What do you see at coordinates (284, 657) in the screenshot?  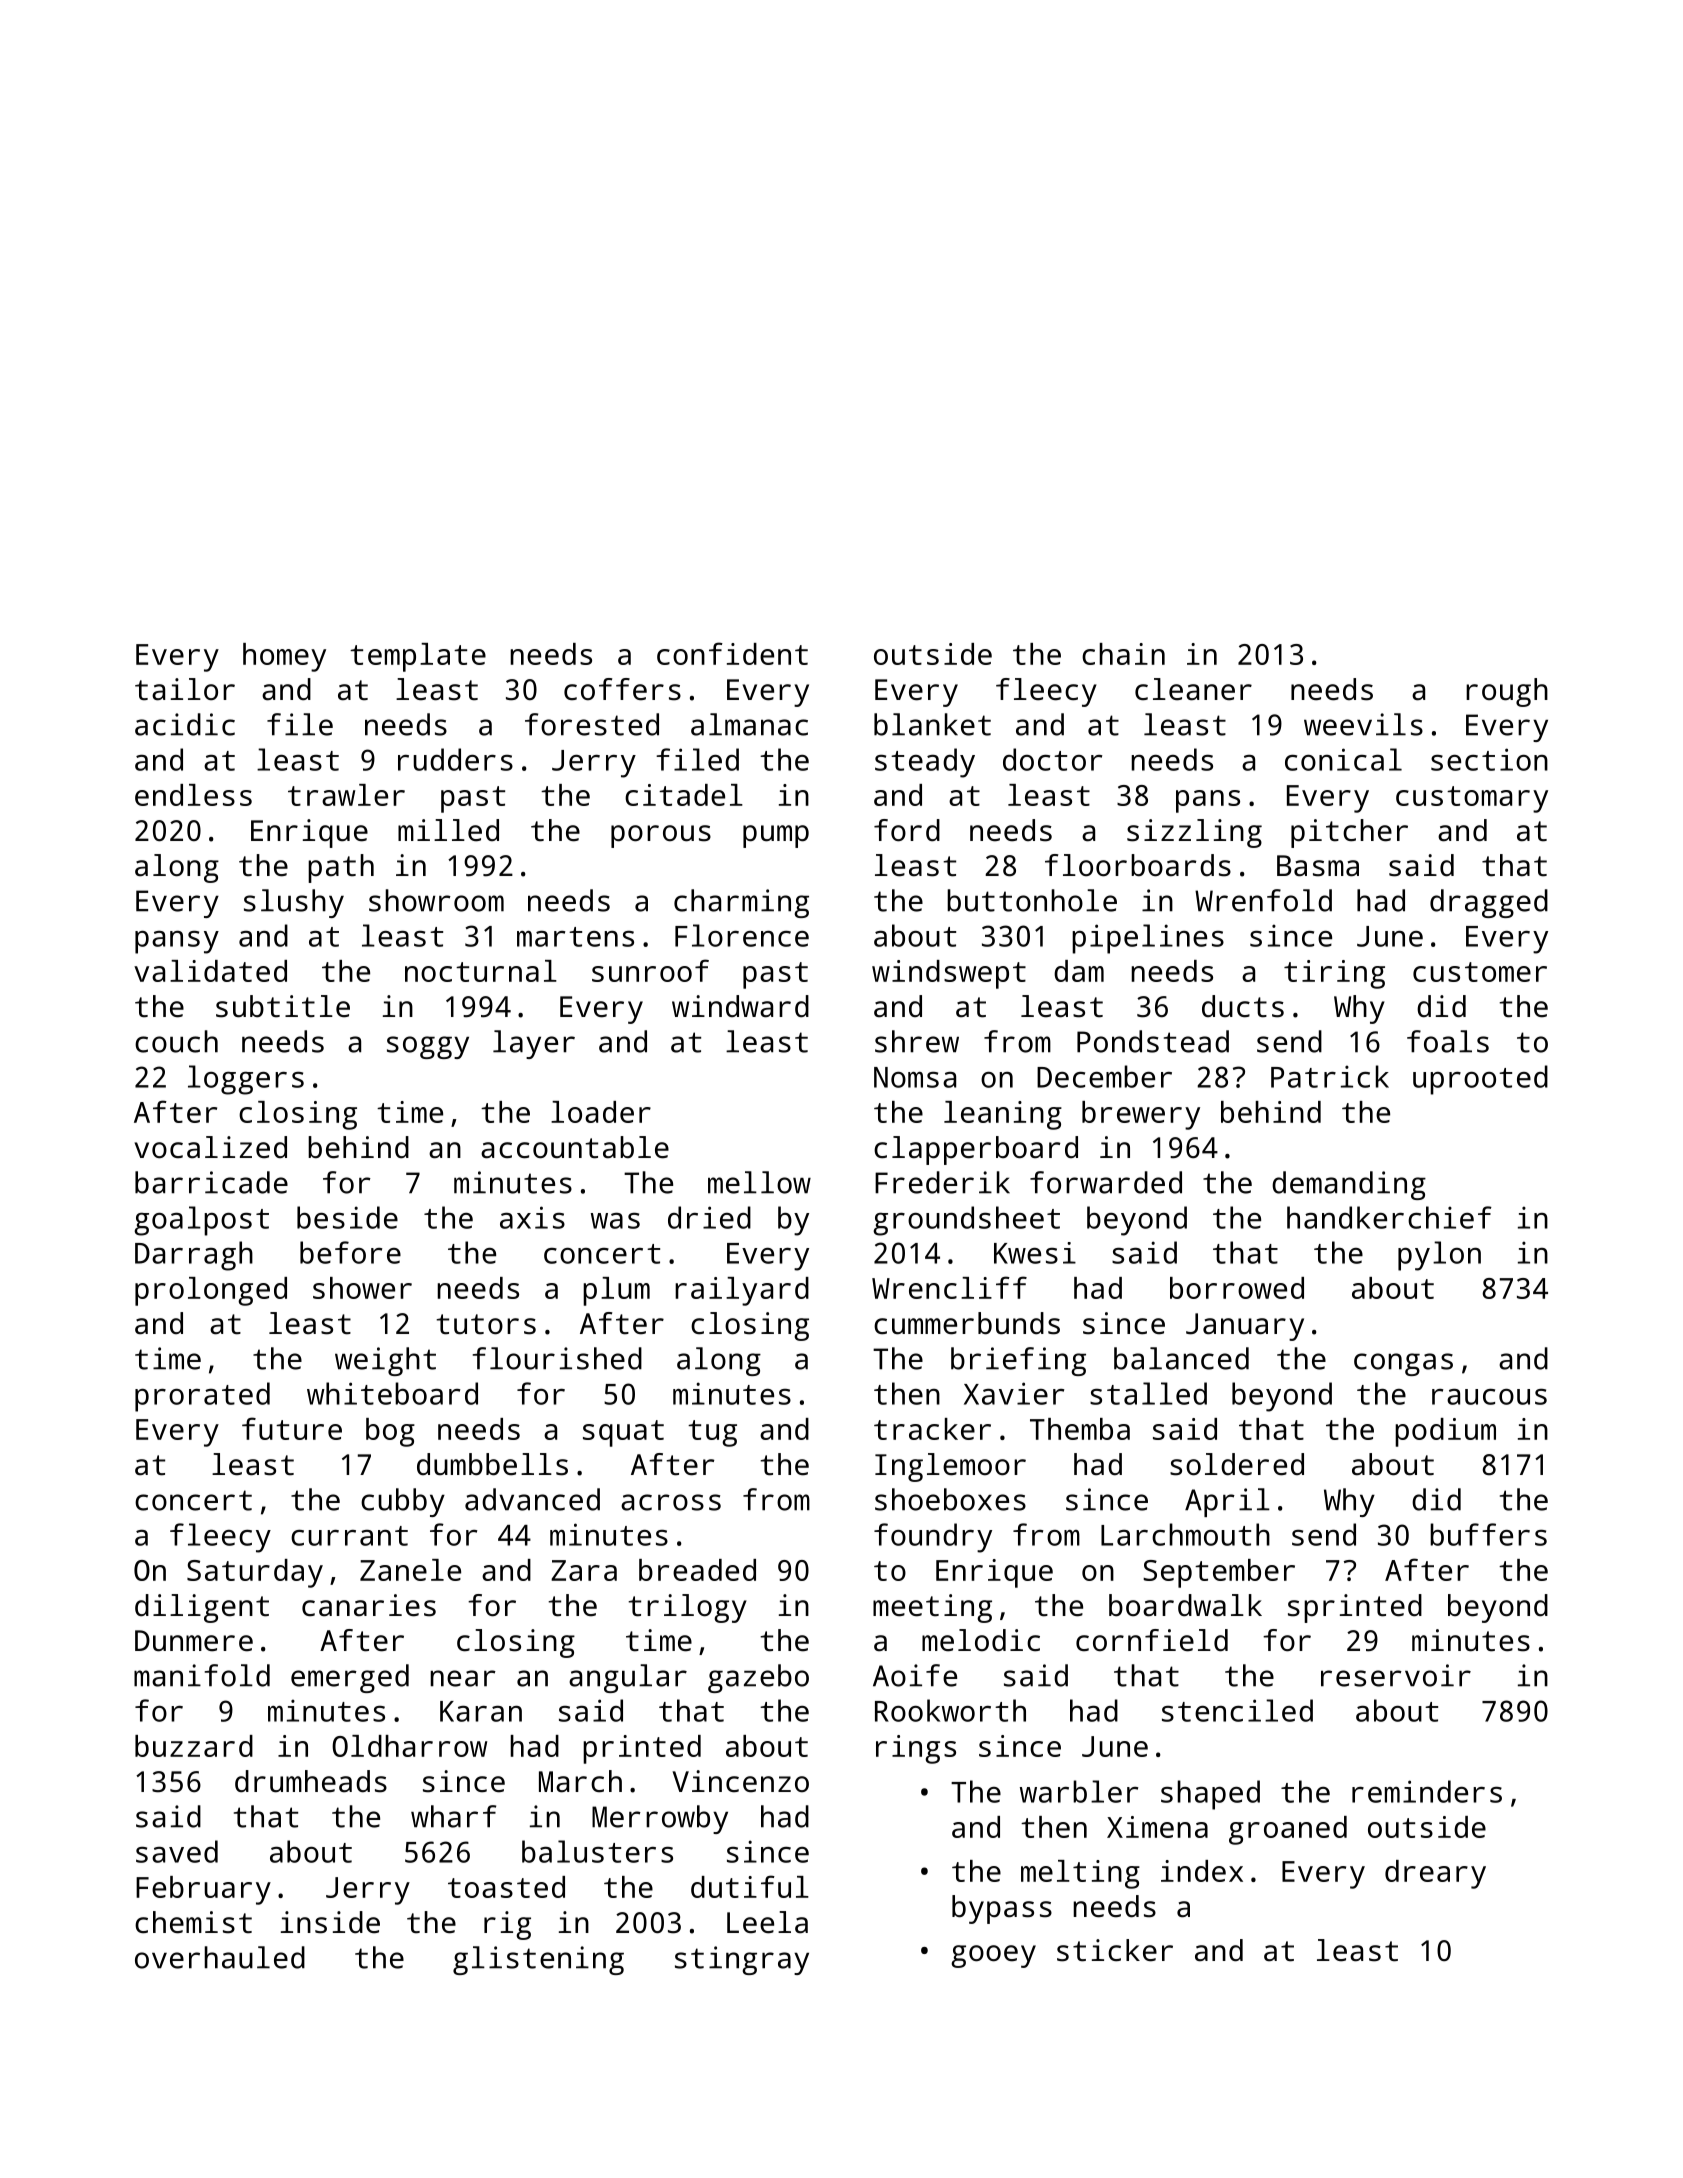 I see `homey` at bounding box center [284, 657].
